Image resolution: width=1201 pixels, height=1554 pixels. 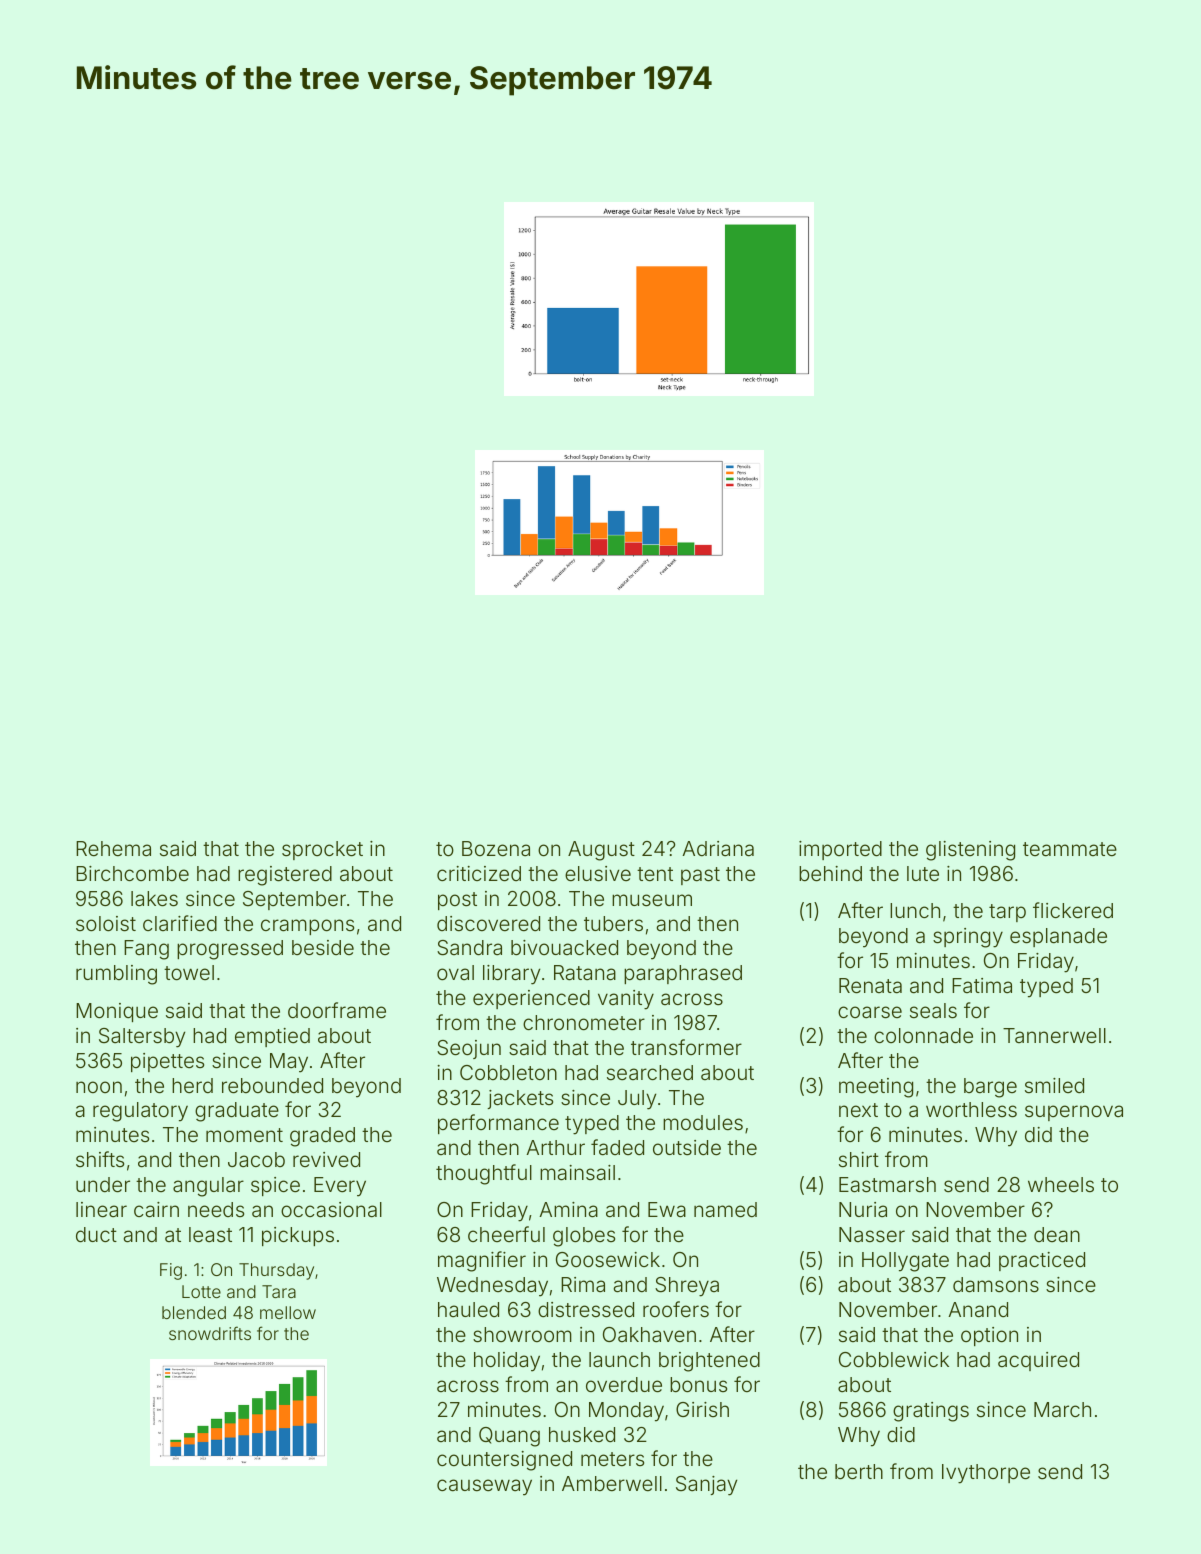 What do you see at coordinates (584, 1237) in the page?
I see `globes` at bounding box center [584, 1237].
